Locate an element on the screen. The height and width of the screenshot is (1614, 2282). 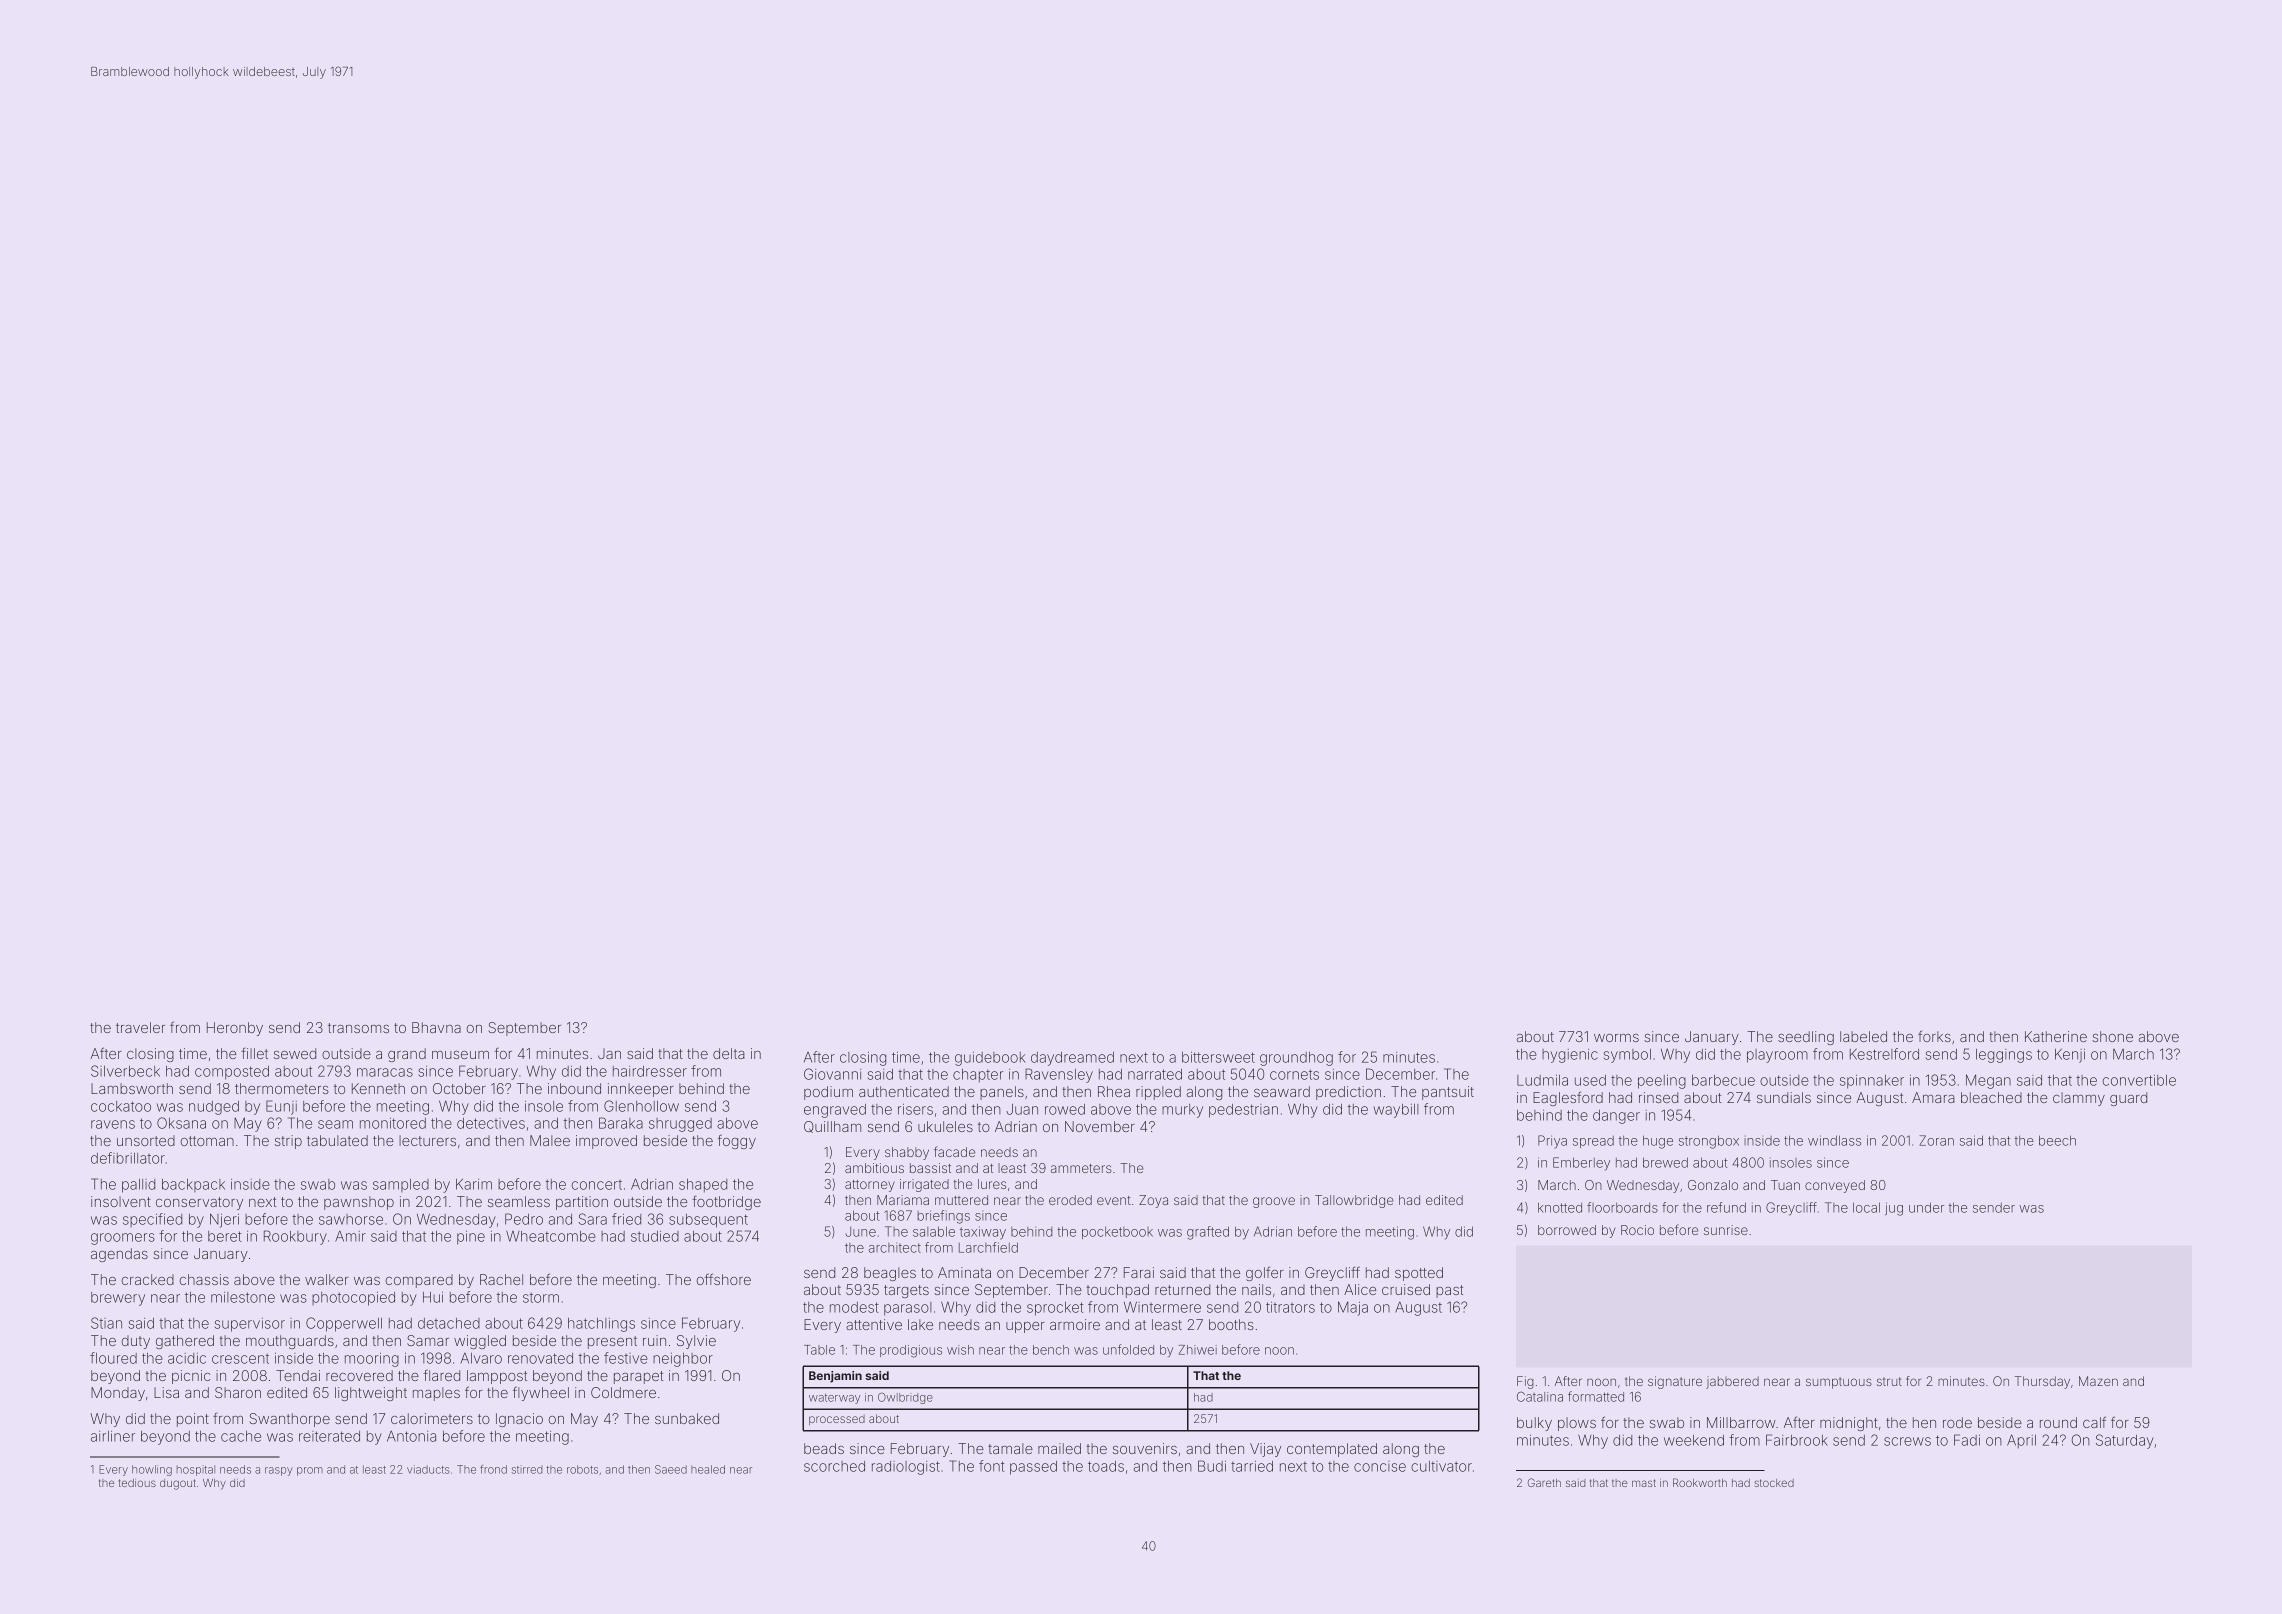
worms is located at coordinates (1616, 1038).
